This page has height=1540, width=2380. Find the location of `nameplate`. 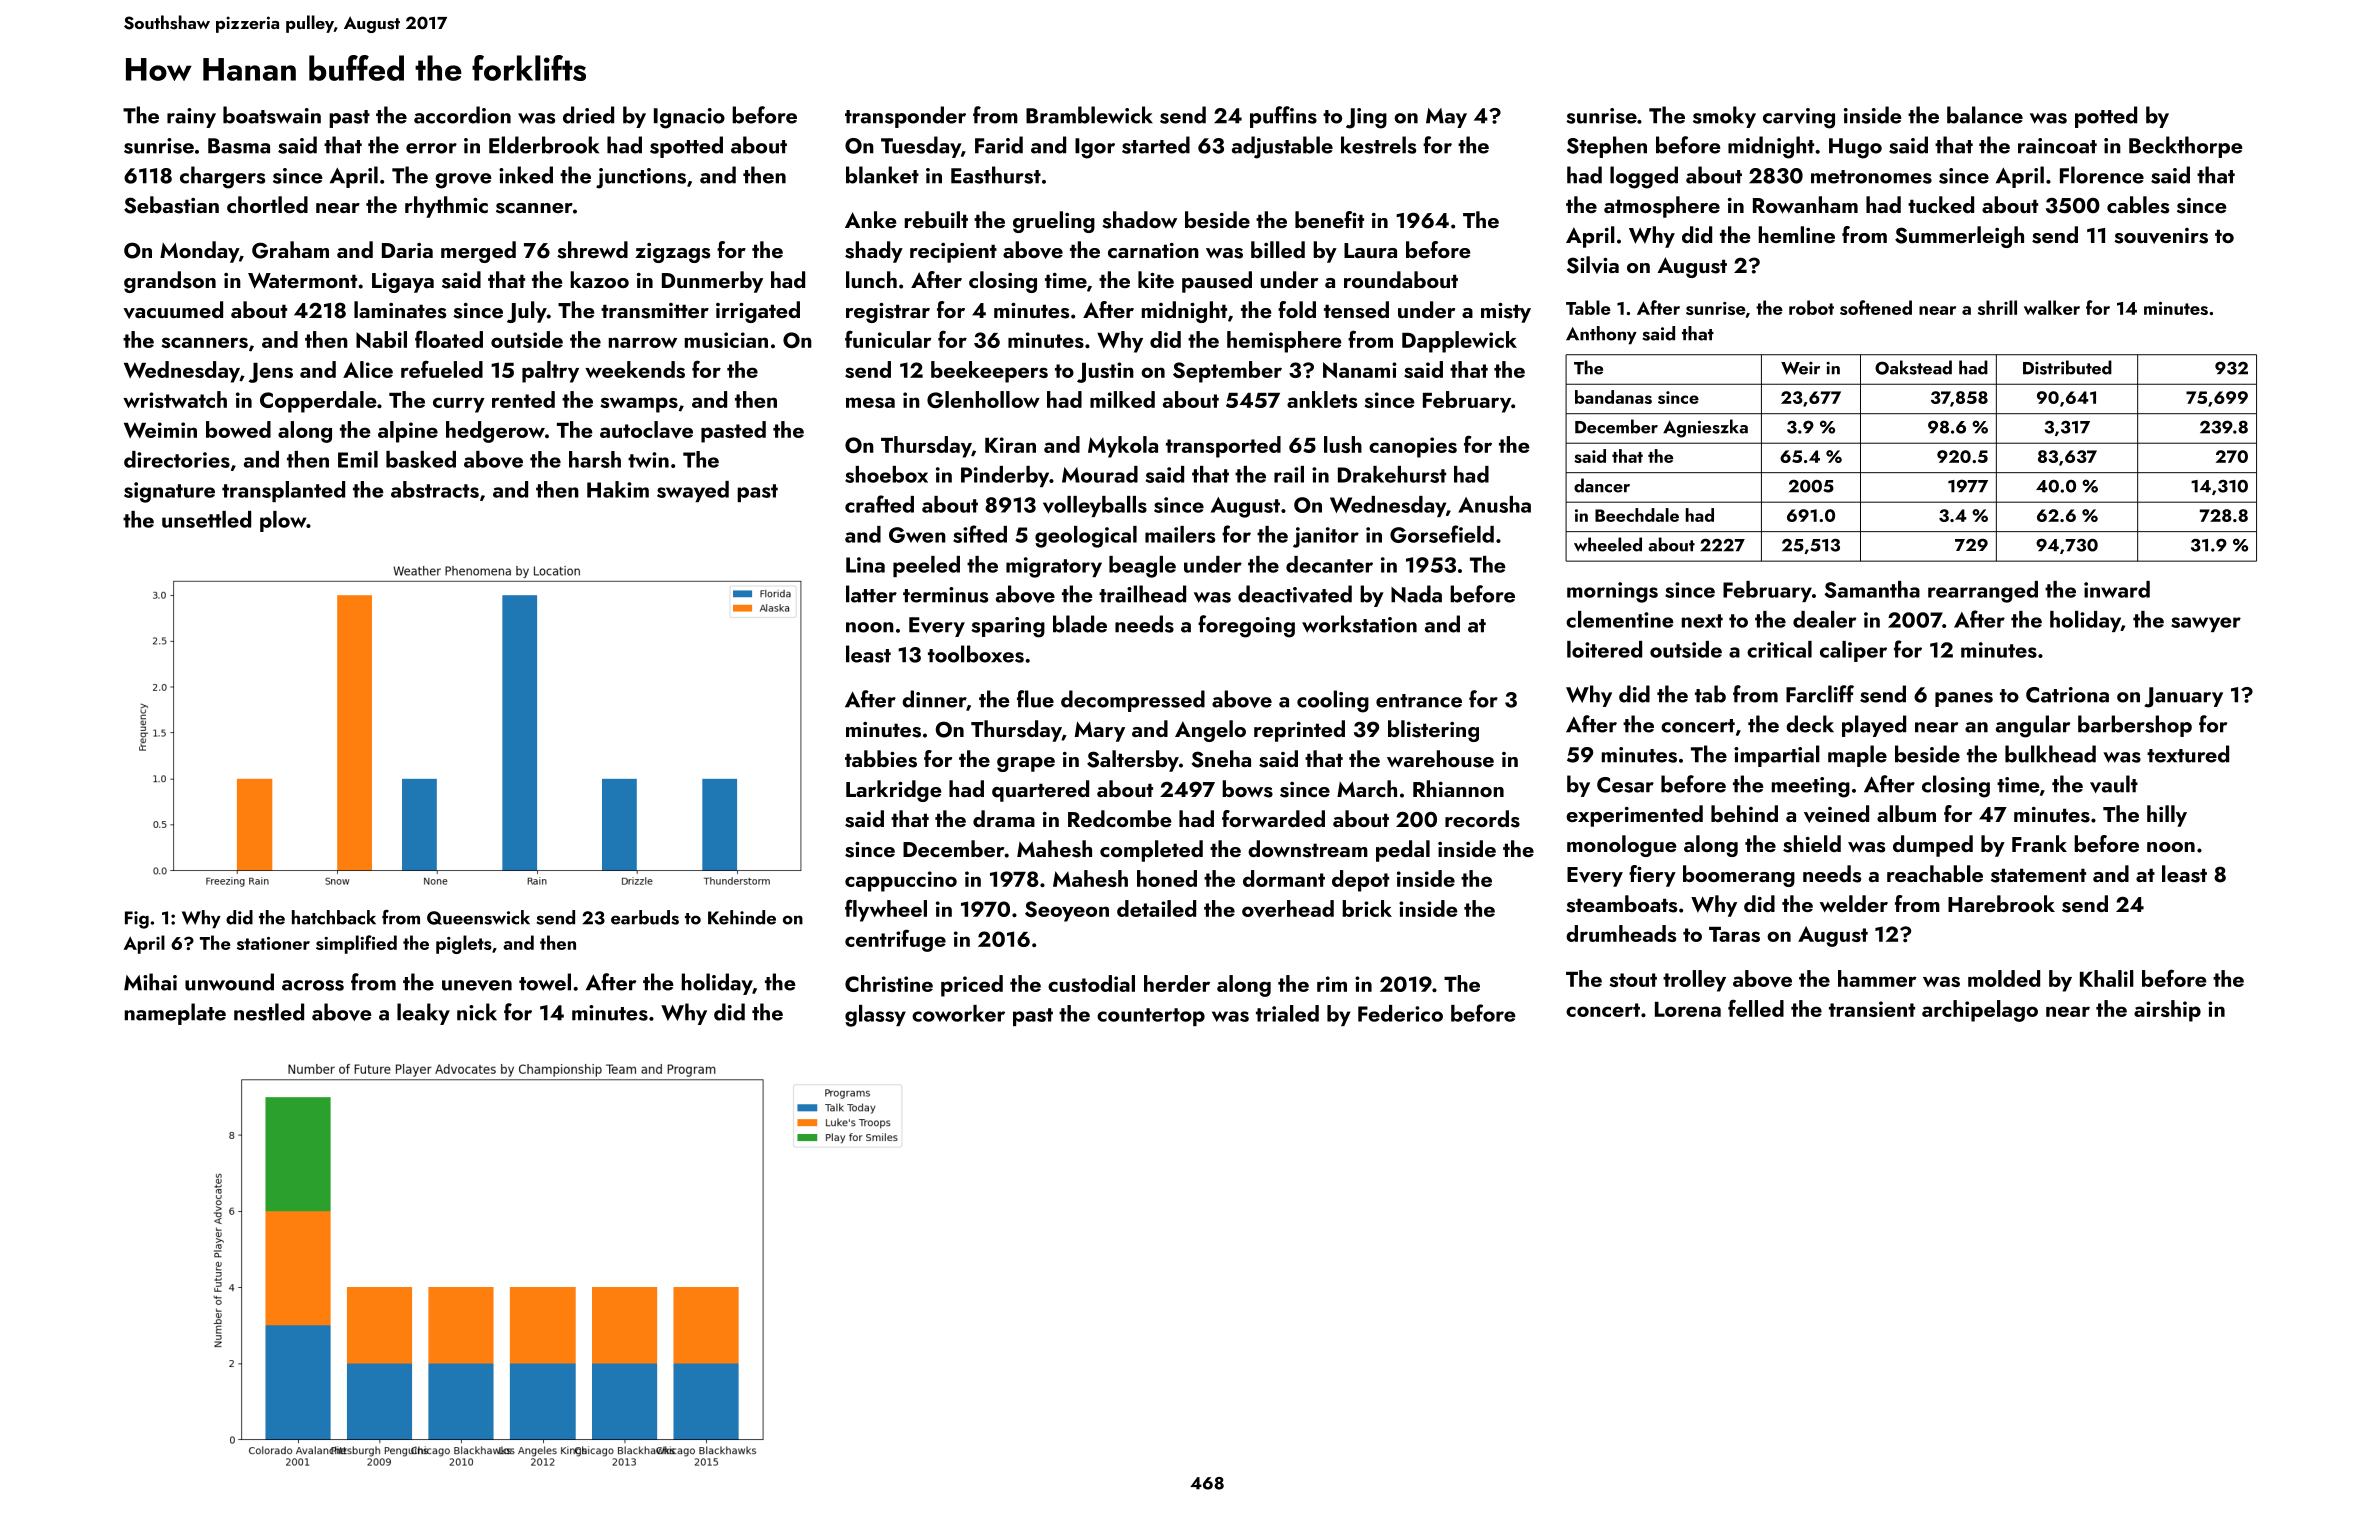

nameplate is located at coordinates (175, 1014).
